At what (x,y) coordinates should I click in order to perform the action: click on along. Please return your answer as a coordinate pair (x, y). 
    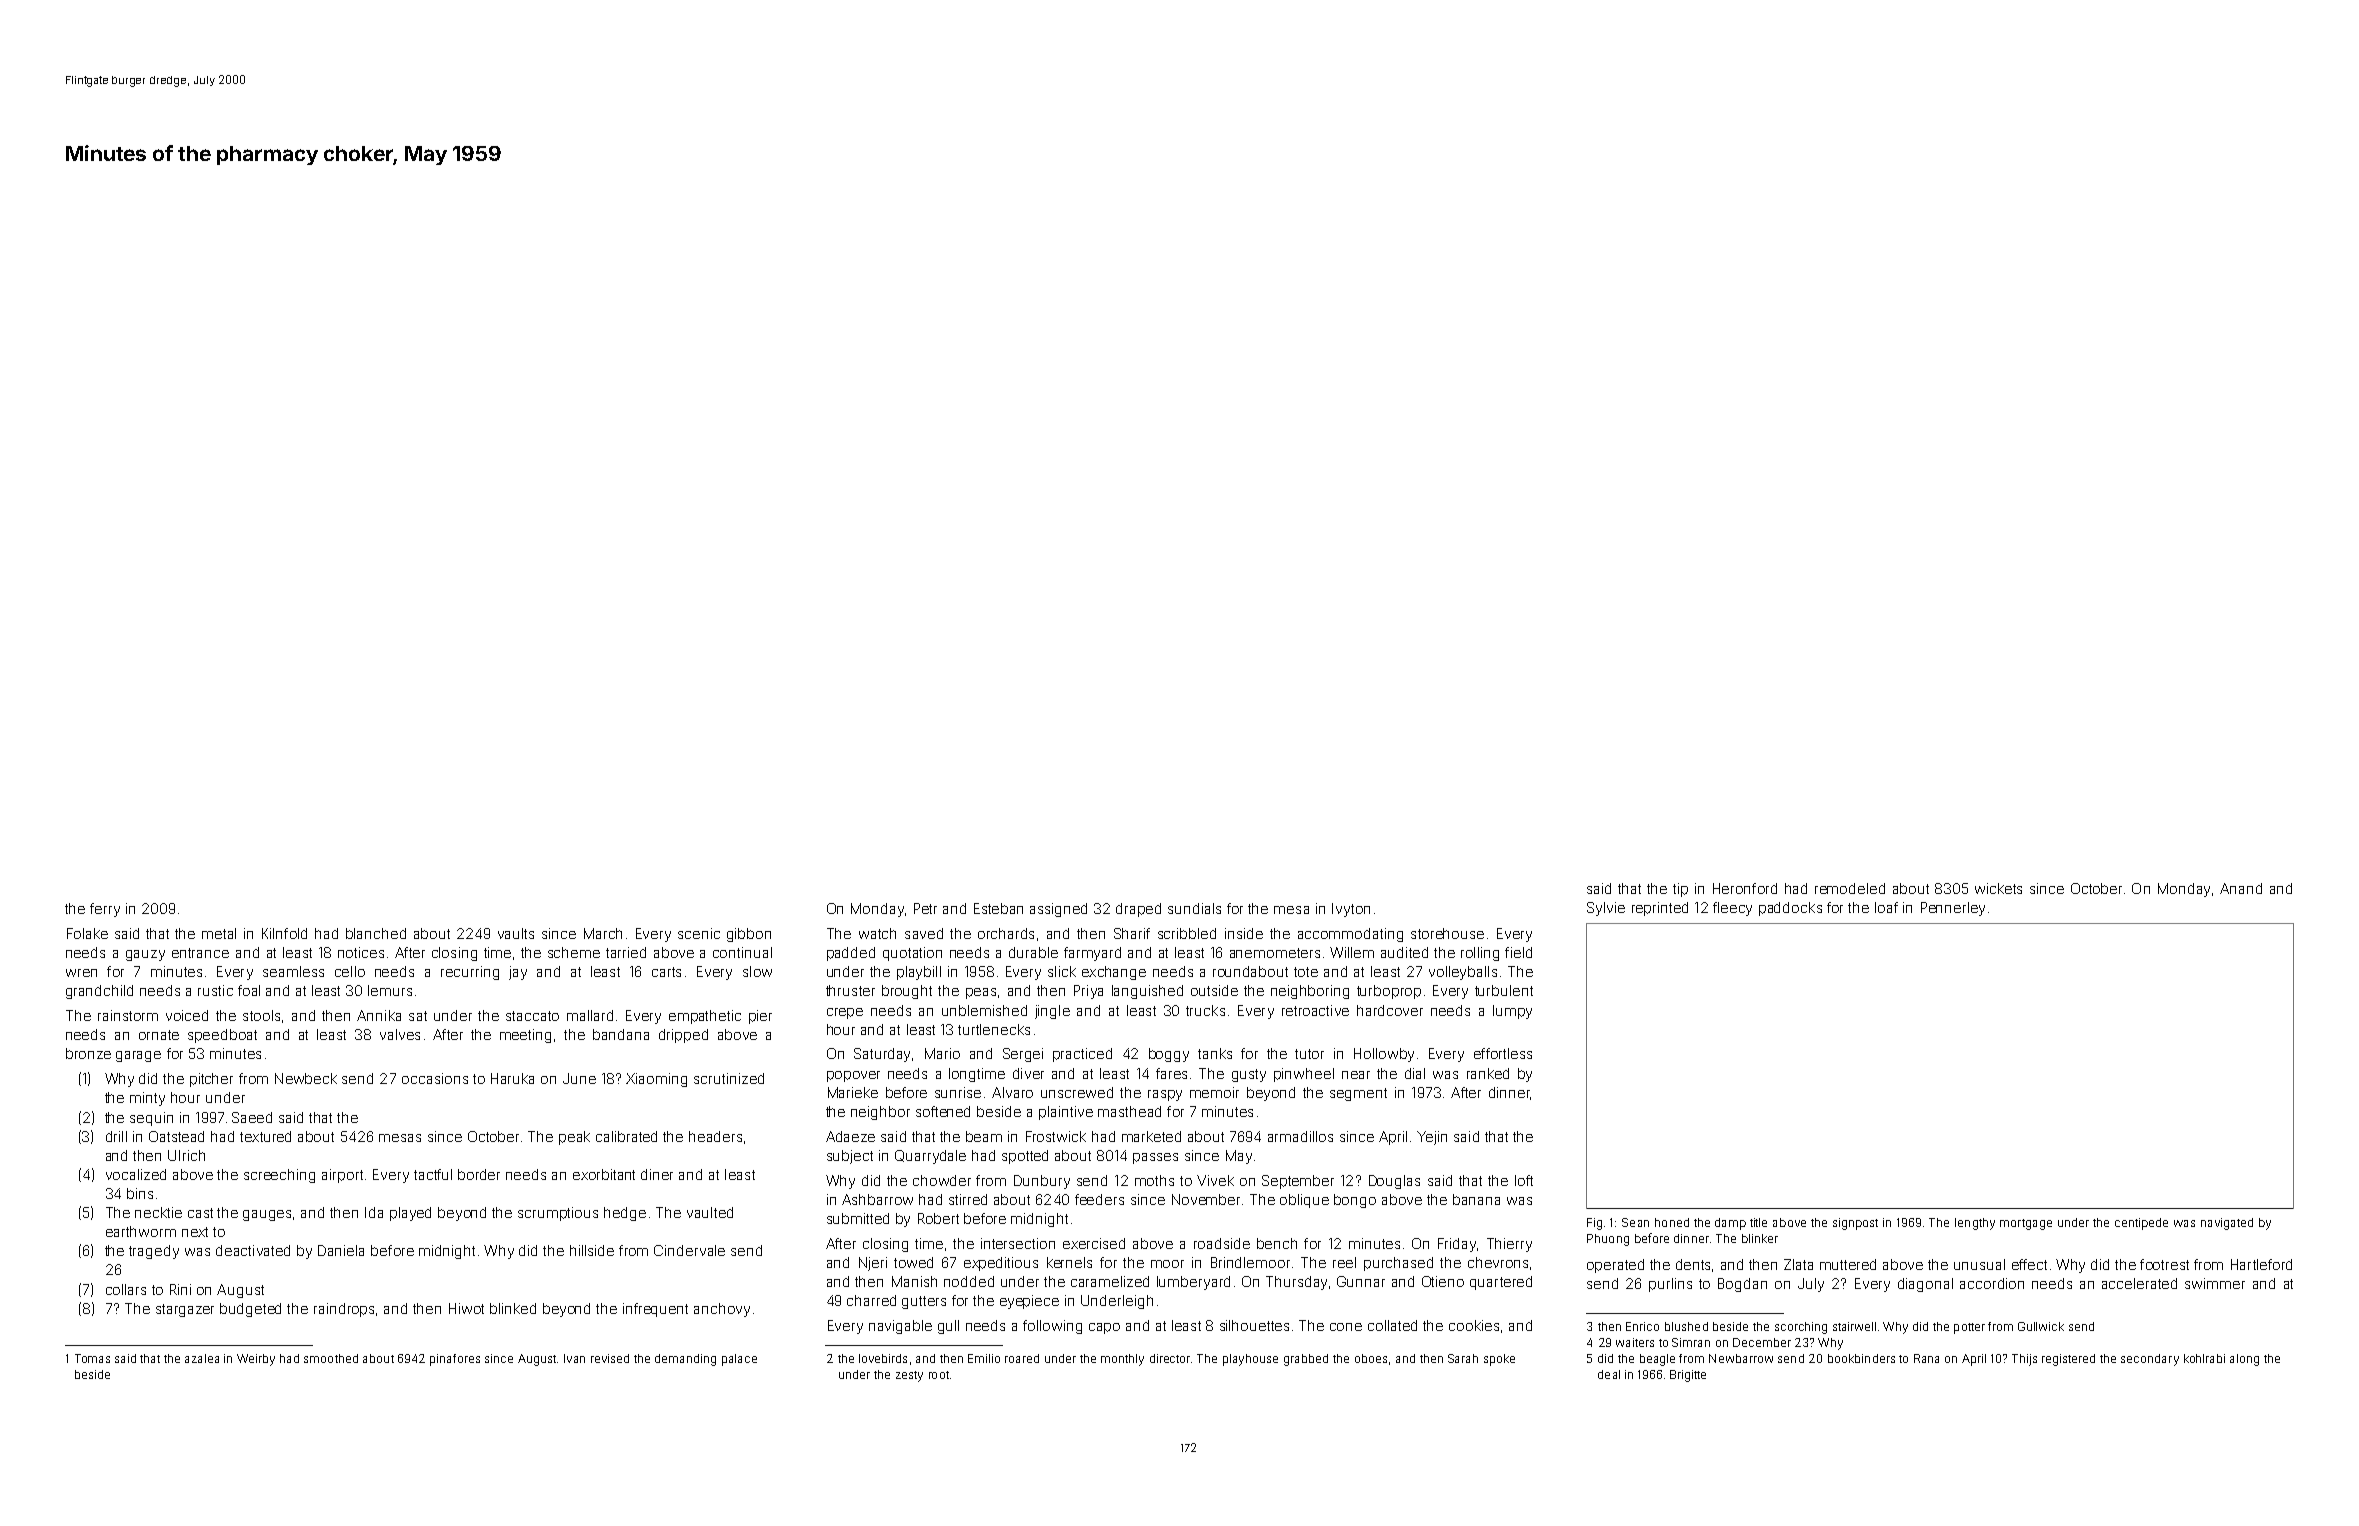
    Looking at the image, I should click on (2244, 1360).
